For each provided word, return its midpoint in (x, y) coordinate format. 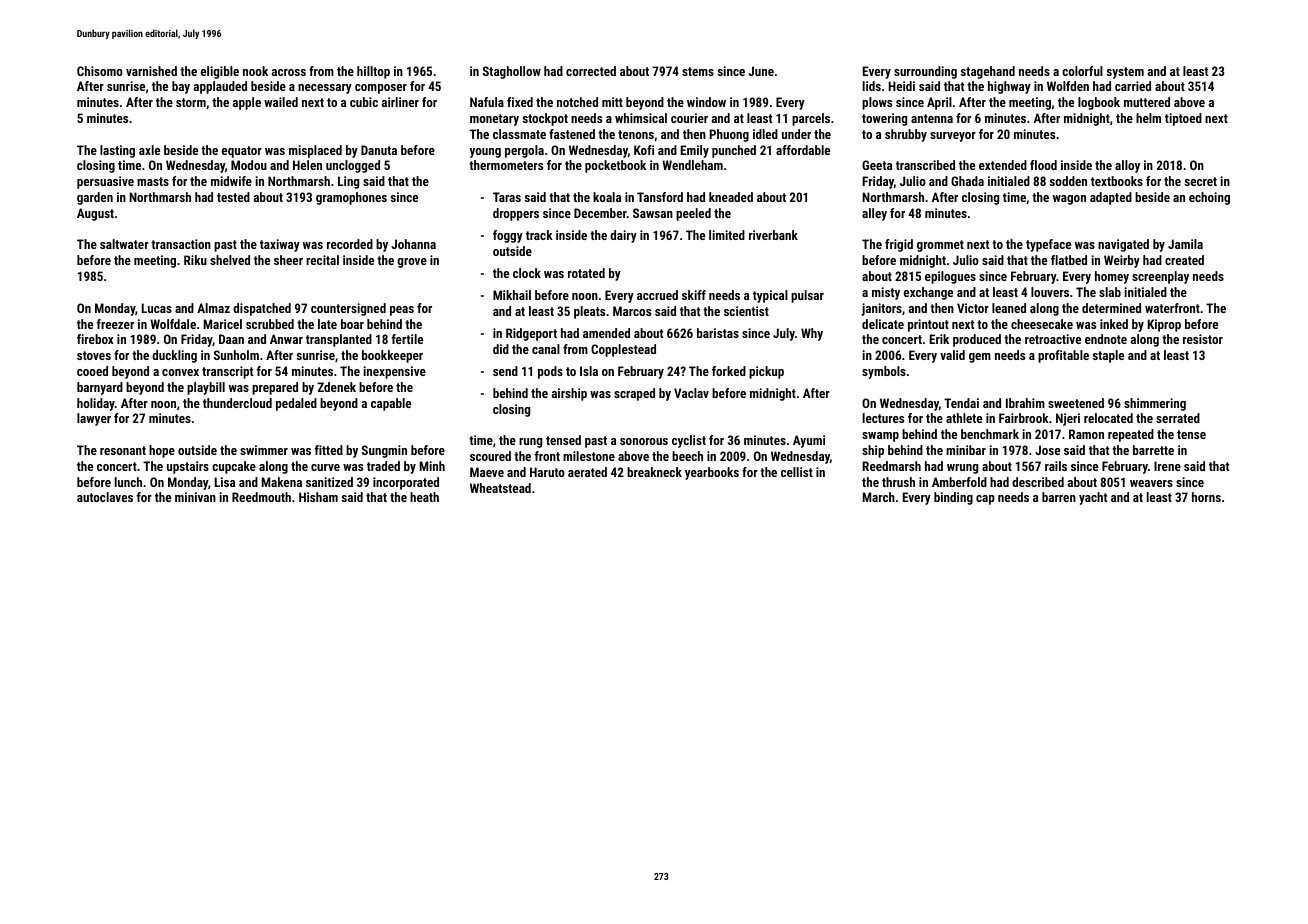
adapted (1111, 198)
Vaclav (691, 393)
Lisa (225, 482)
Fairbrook (1024, 418)
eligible (220, 72)
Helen (307, 165)
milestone (589, 456)
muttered (1147, 102)
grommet (940, 246)
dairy (623, 236)
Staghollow (512, 72)
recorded (350, 244)
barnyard (100, 388)
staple (1108, 356)
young (485, 153)
